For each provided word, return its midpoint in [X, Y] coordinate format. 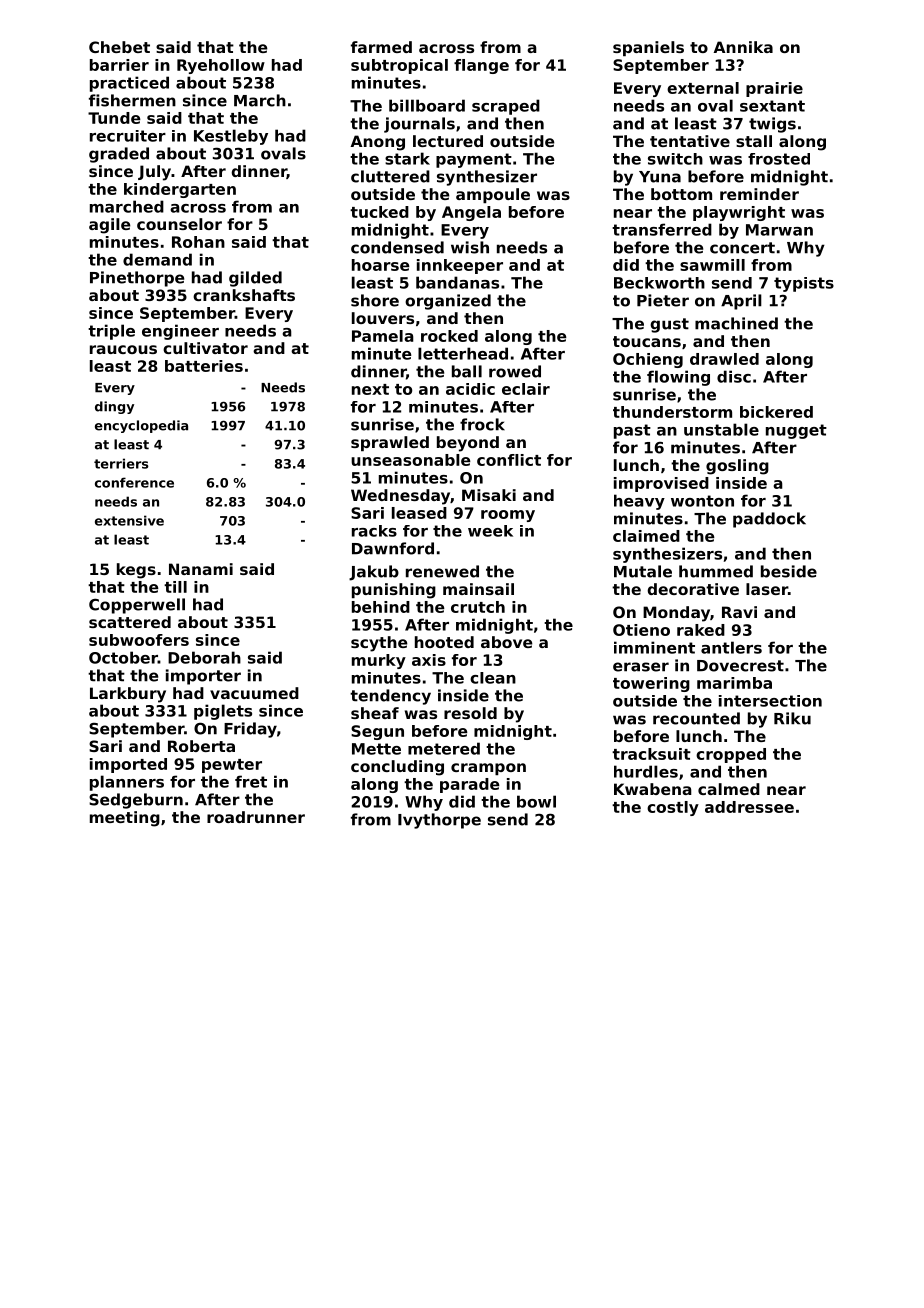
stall [754, 141]
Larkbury [128, 695]
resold [470, 713]
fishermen [132, 100]
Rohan [198, 242]
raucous [123, 349]
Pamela [383, 336]
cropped [731, 755]
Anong [378, 143]
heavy [639, 502]
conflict [509, 460]
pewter [232, 766]
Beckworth [659, 283]
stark [407, 158]
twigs [772, 125]
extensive [129, 520]
